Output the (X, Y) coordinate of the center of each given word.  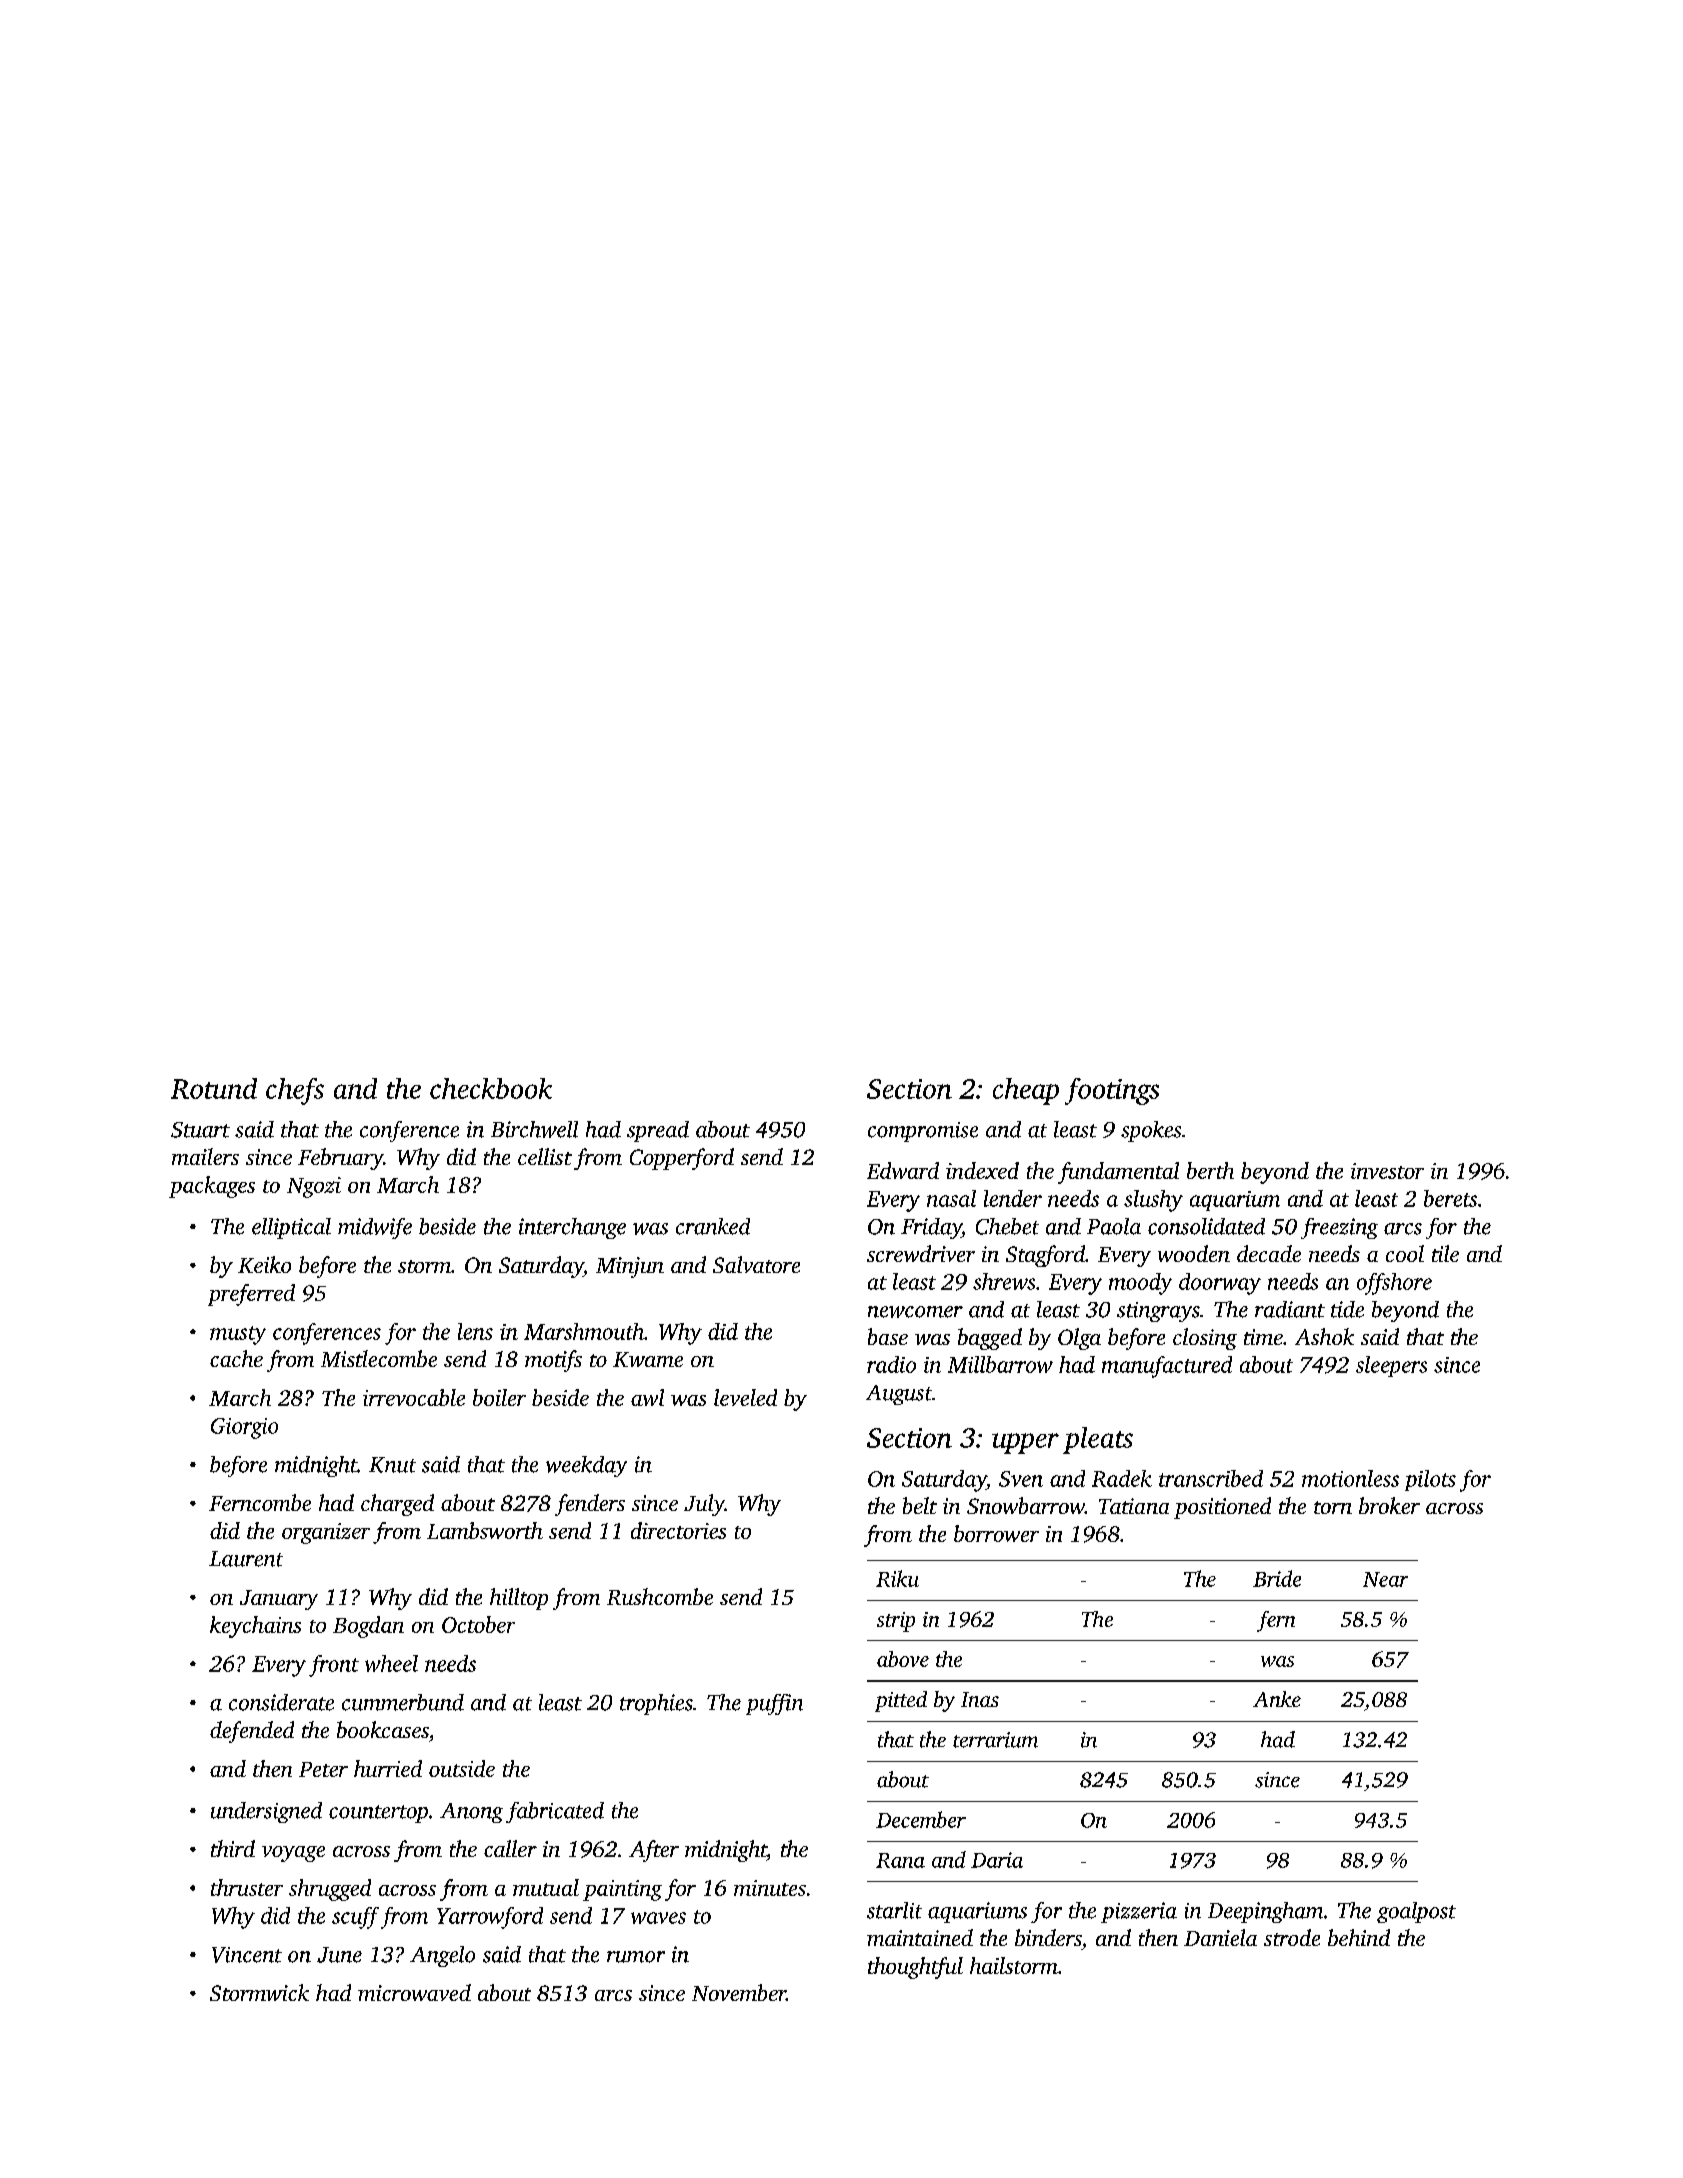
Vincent (247, 1955)
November (739, 1992)
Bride (1277, 1578)
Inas (980, 1699)
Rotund (214, 1088)
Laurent (246, 1559)
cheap (1026, 1091)
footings (1112, 1091)
